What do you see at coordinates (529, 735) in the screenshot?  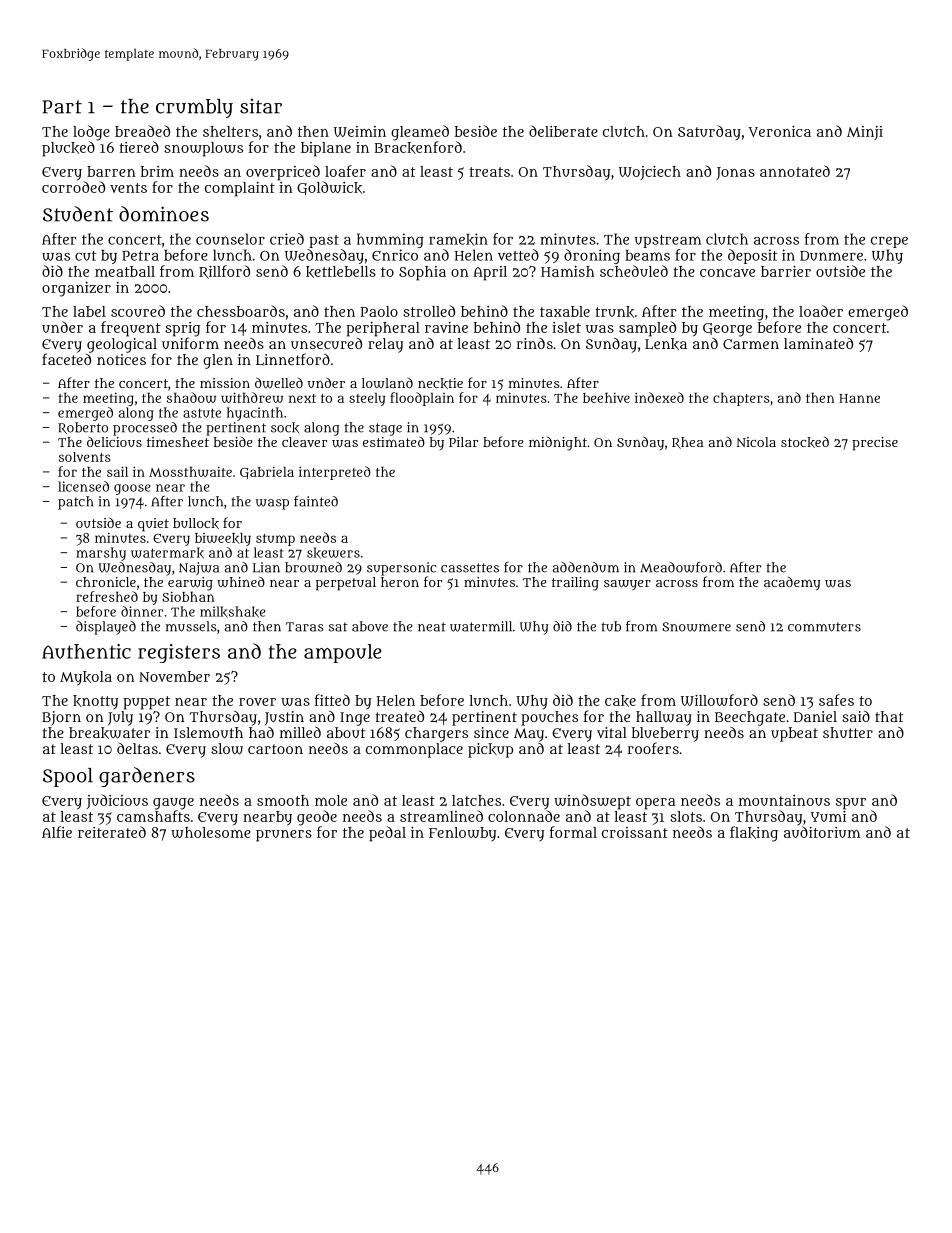 I see `May` at bounding box center [529, 735].
